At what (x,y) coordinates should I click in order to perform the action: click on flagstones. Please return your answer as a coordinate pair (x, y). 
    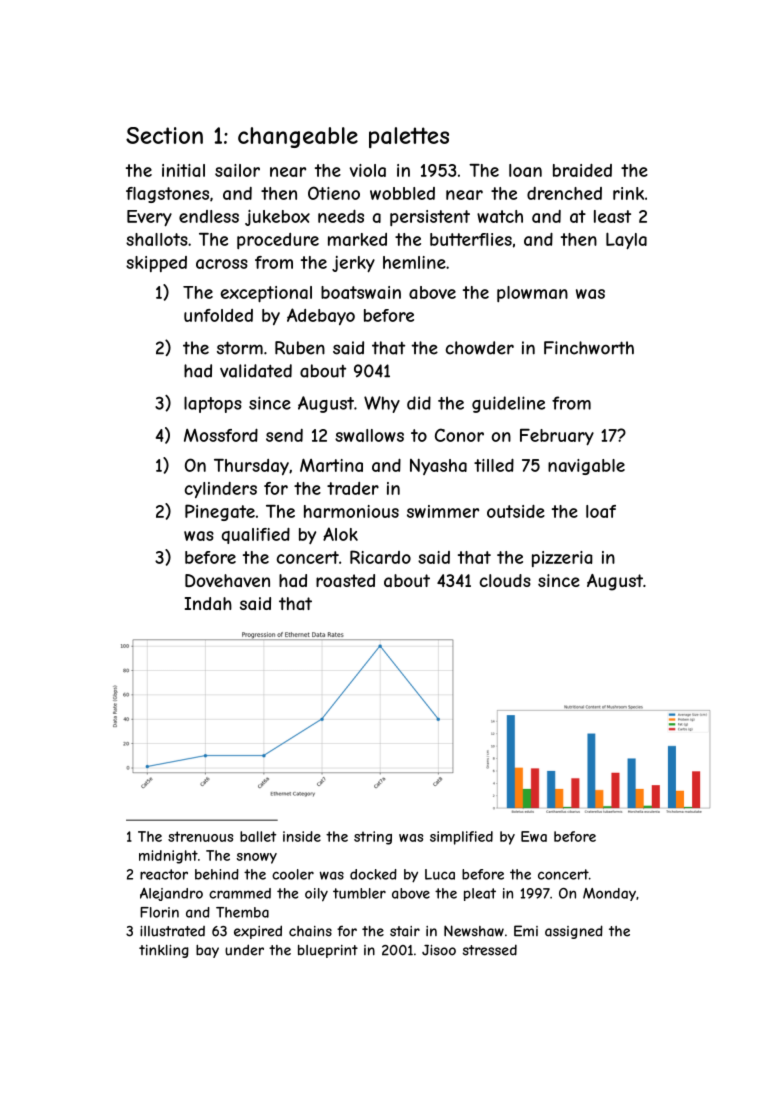
    Looking at the image, I should click on (167, 195).
